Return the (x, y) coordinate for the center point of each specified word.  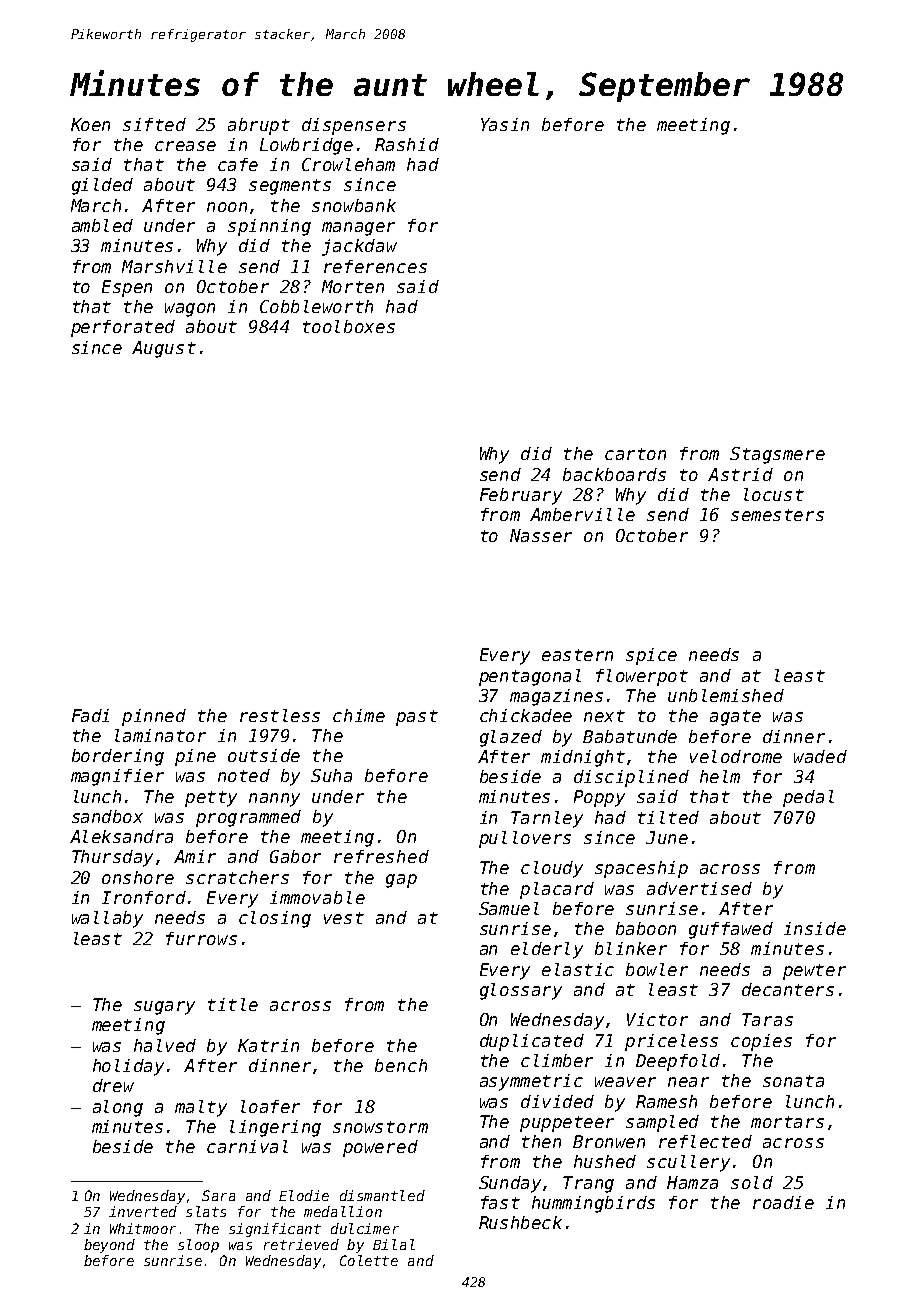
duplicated (532, 1042)
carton (635, 454)
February (521, 496)
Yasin (505, 124)
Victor (657, 1019)
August (164, 349)
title (233, 1004)
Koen (90, 124)
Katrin (268, 1045)
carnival (247, 1146)
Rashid (407, 144)
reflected (705, 1141)
